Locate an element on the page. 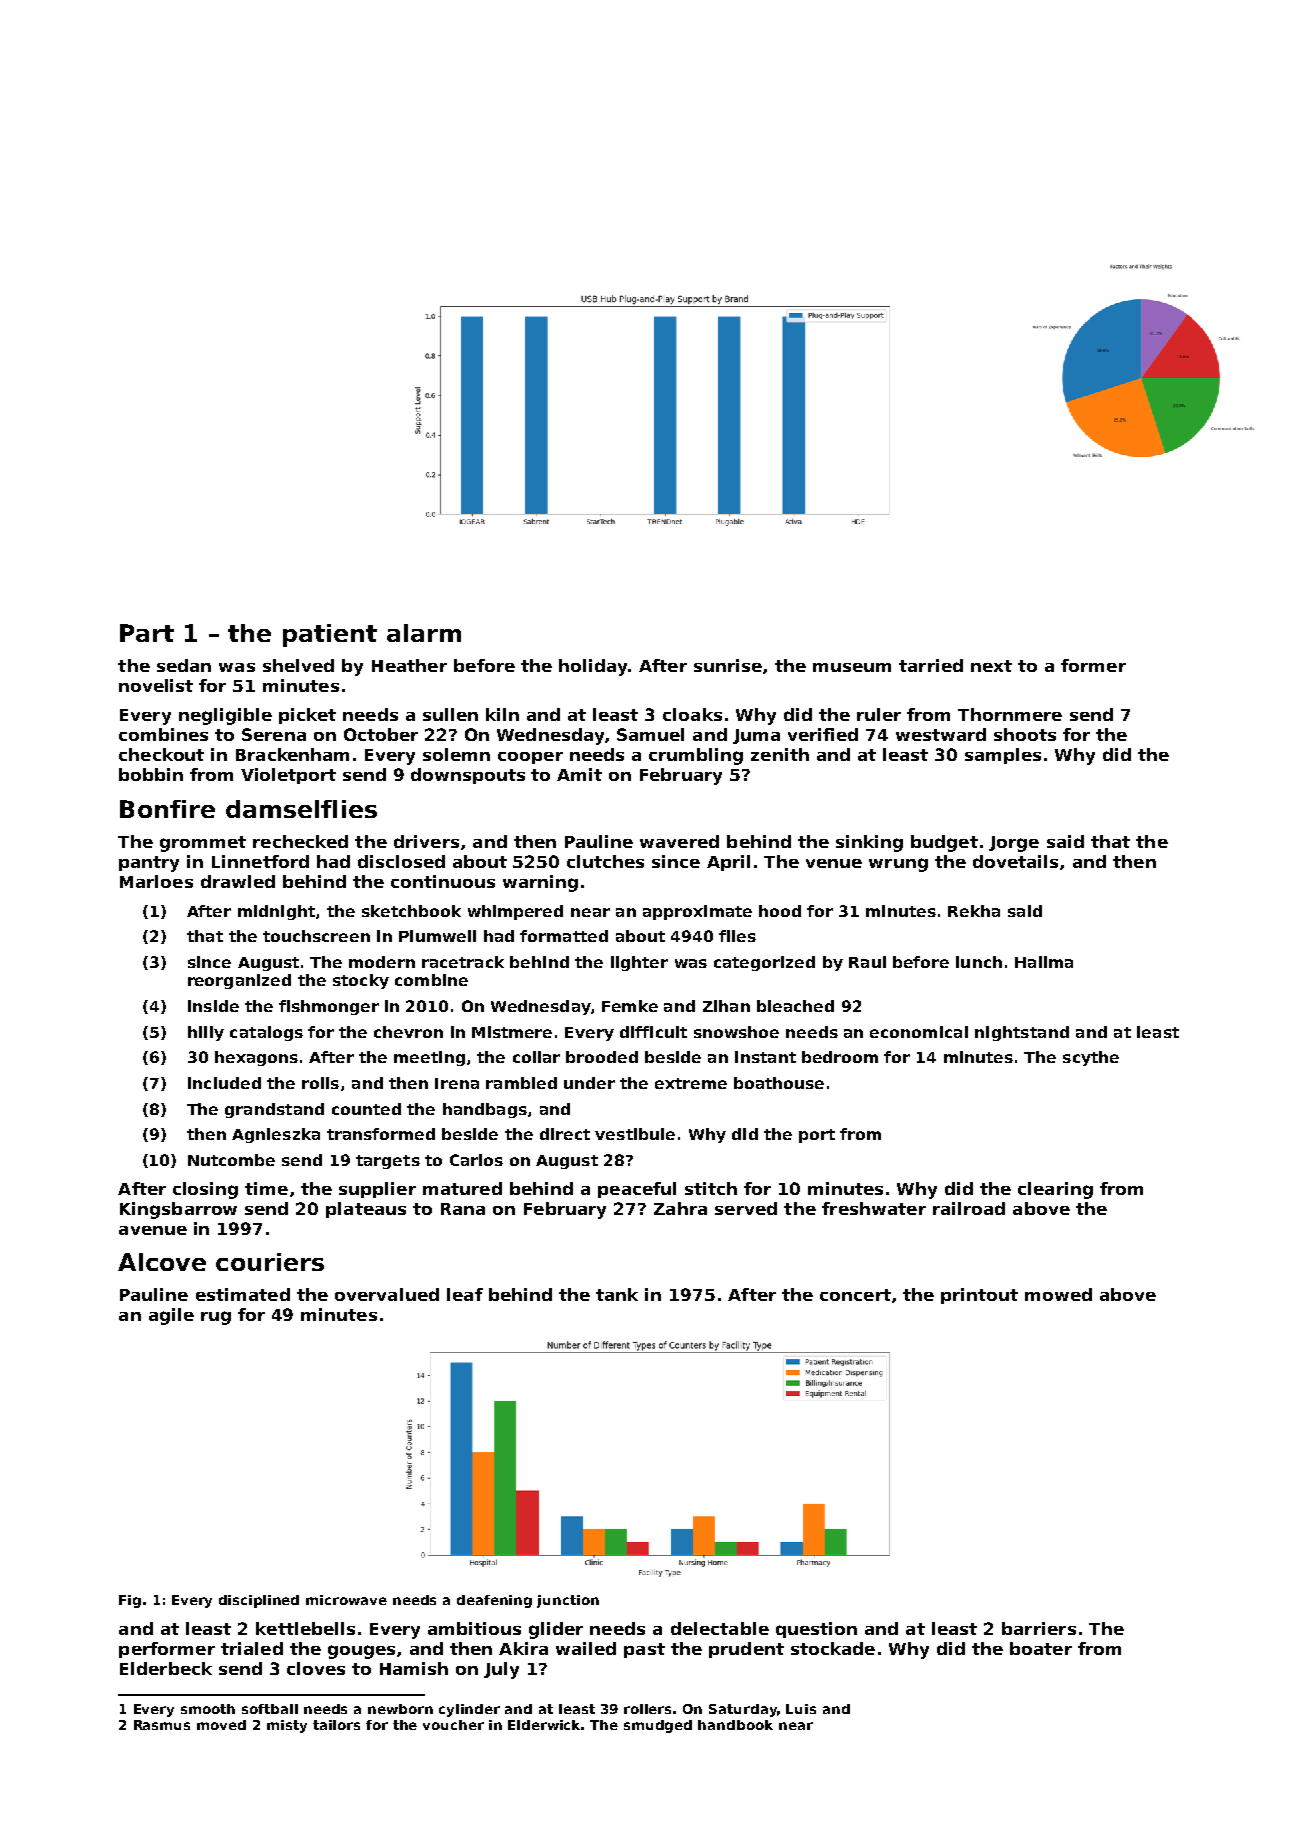  Jorge is located at coordinates (1014, 844).
